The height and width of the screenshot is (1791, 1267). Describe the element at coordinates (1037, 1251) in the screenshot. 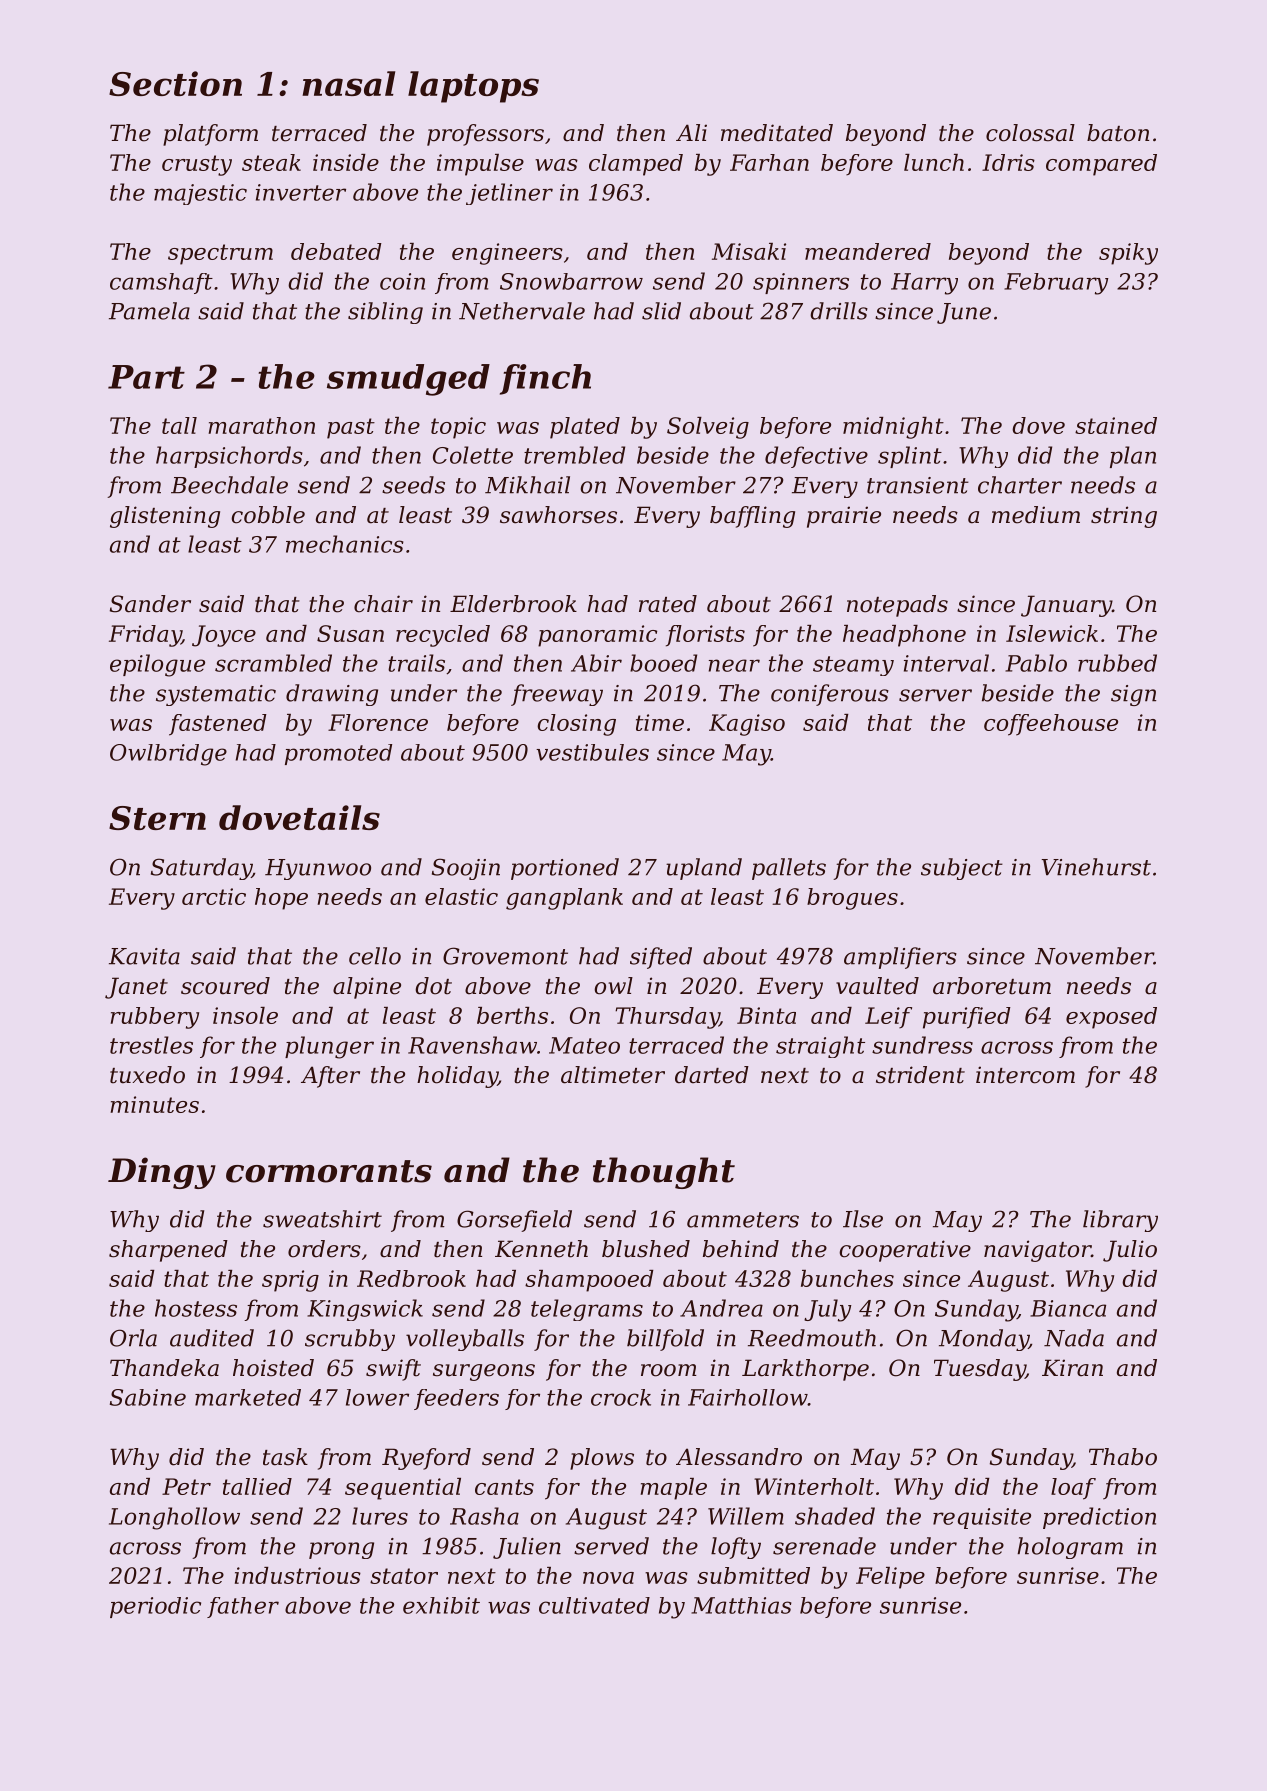

I see `navigator` at that location.
